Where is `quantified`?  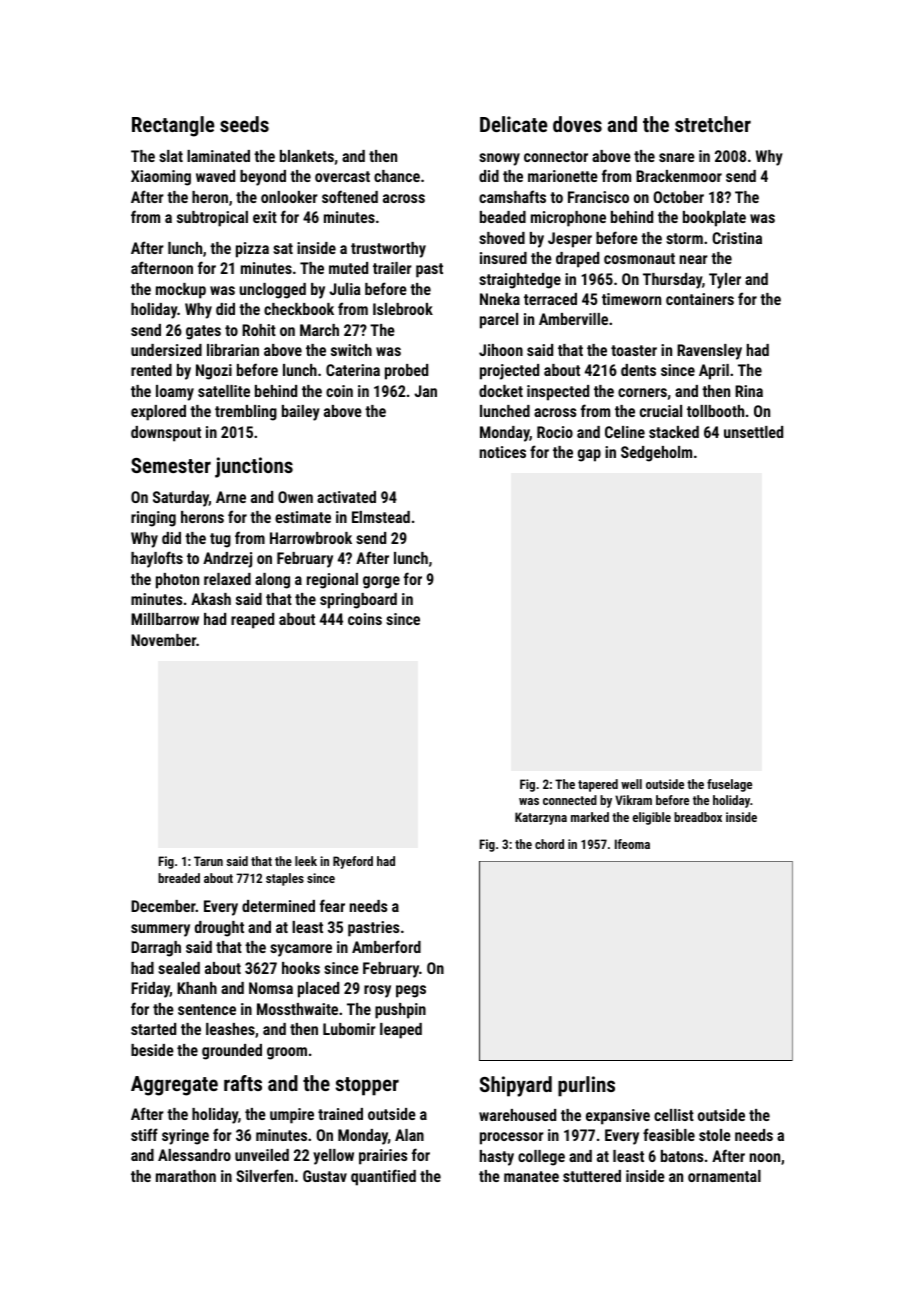 quantified is located at coordinates (383, 1177).
